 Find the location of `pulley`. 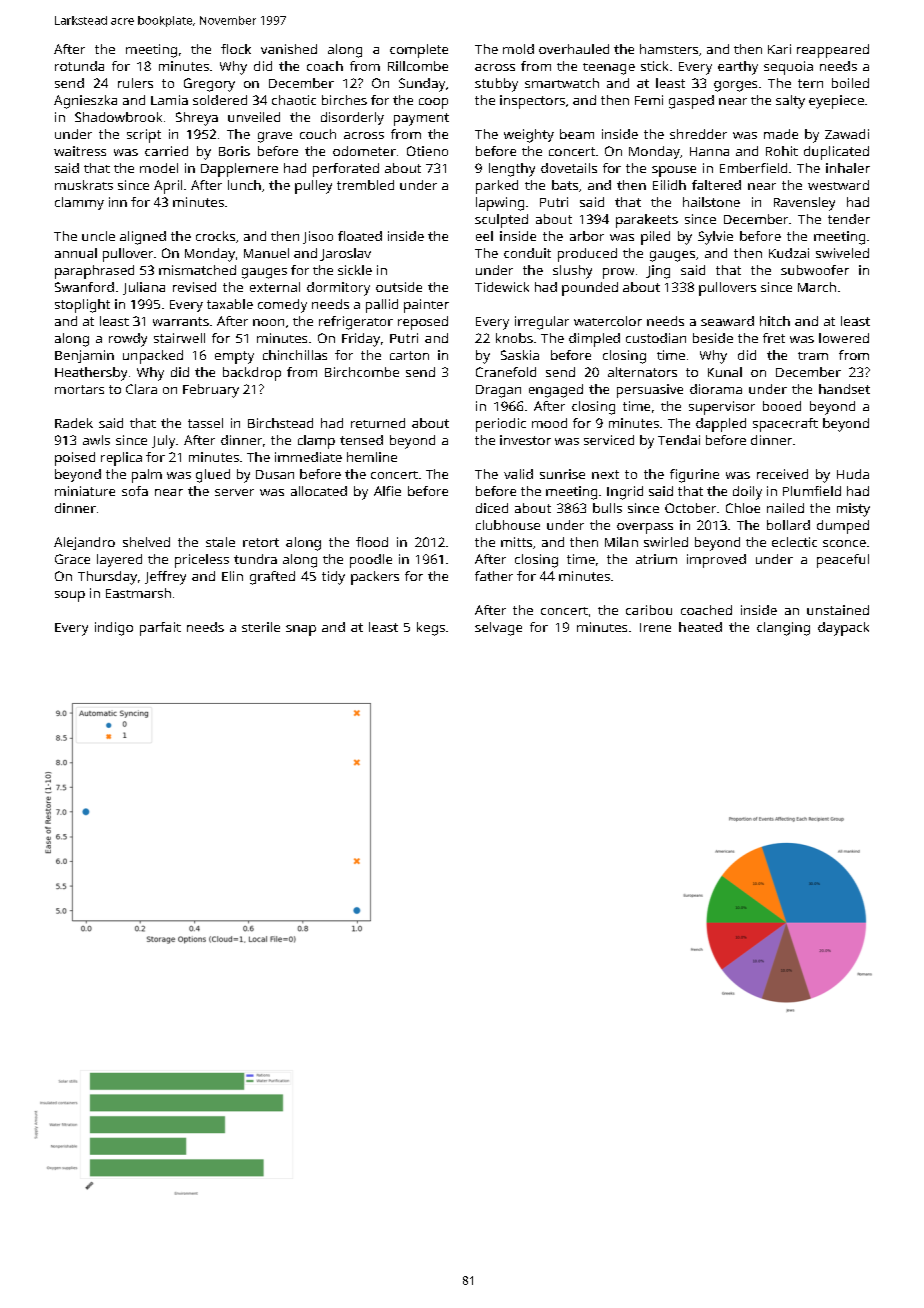

pulley is located at coordinates (313, 187).
